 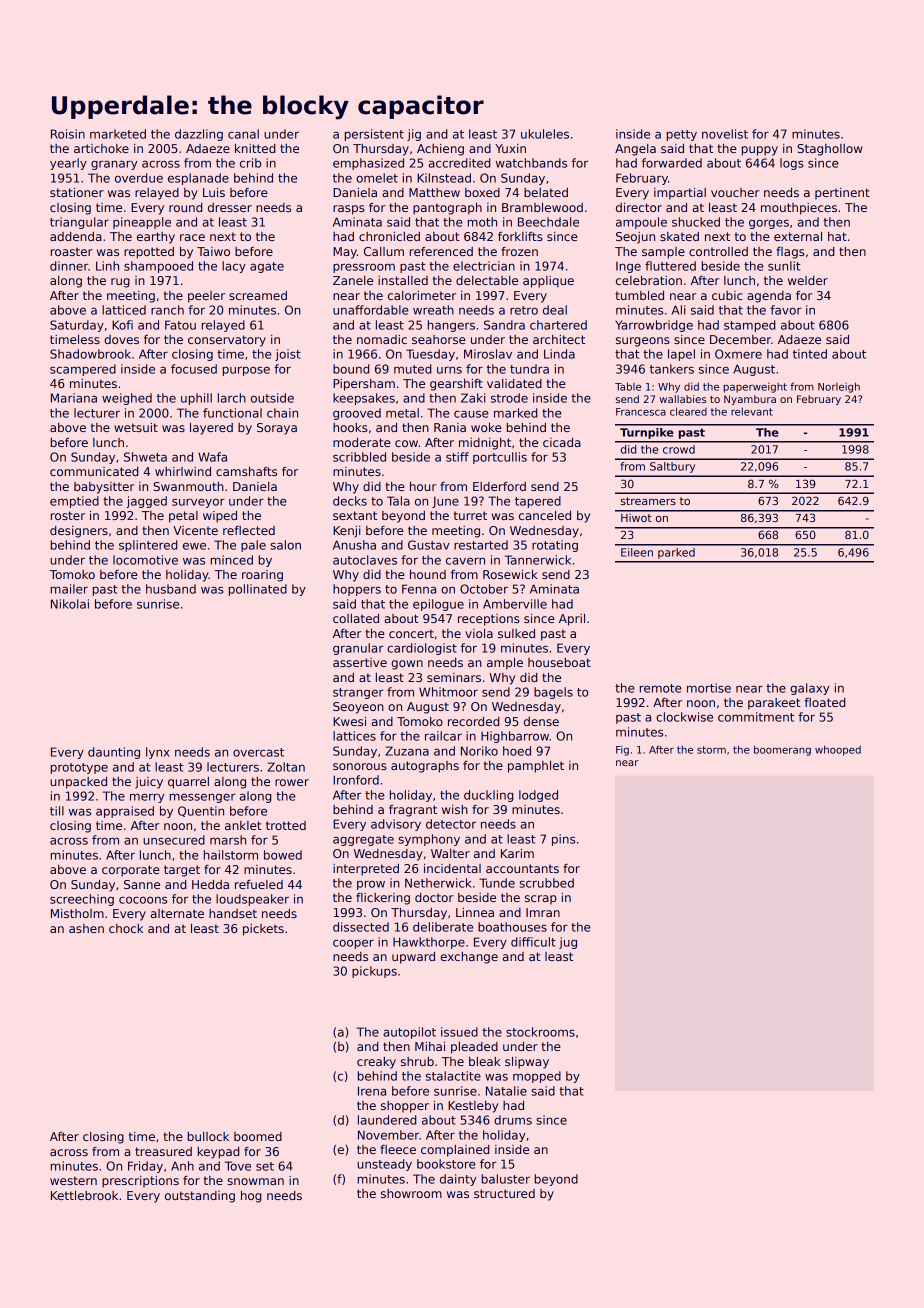 I want to click on emptied, so click(x=74, y=502).
